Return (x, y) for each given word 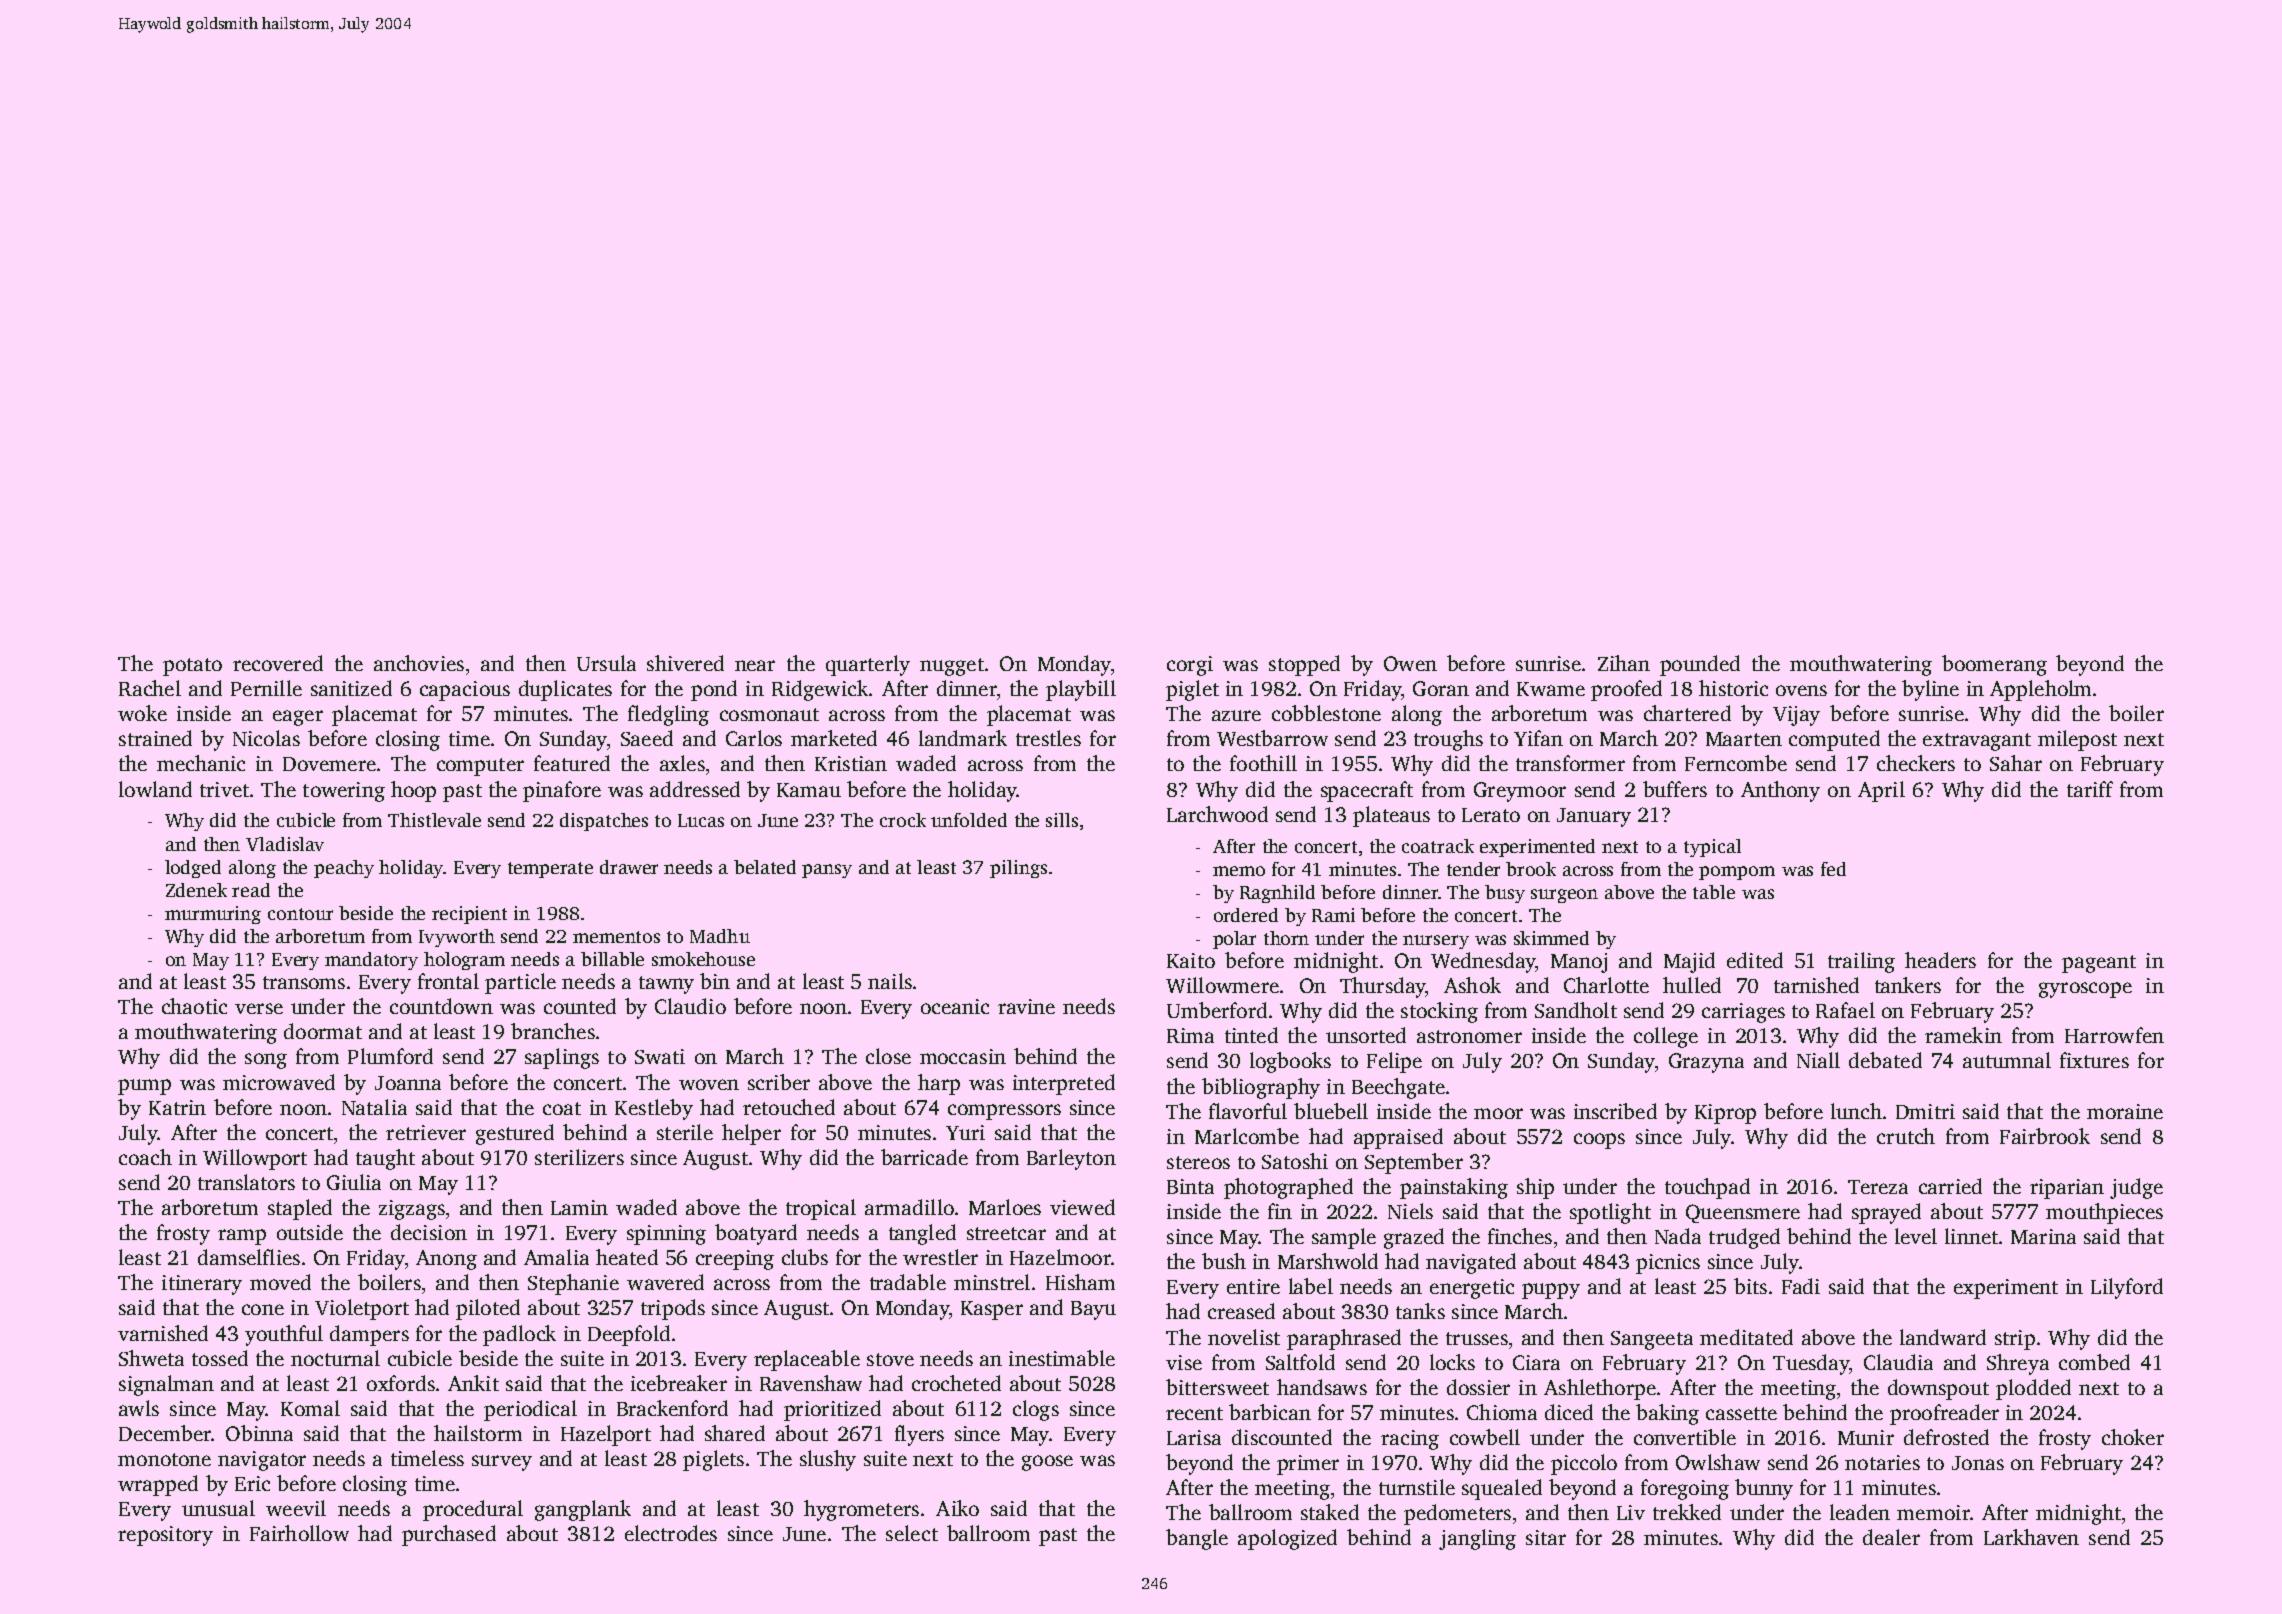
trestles (1048, 738)
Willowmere (1222, 985)
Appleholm (2040, 690)
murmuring (213, 915)
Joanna (408, 1083)
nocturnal (335, 1358)
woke (142, 713)
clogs (1036, 1410)
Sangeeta (1652, 1340)
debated (1885, 1060)
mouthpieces (2104, 1213)
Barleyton (1071, 1159)
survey (502, 1463)
